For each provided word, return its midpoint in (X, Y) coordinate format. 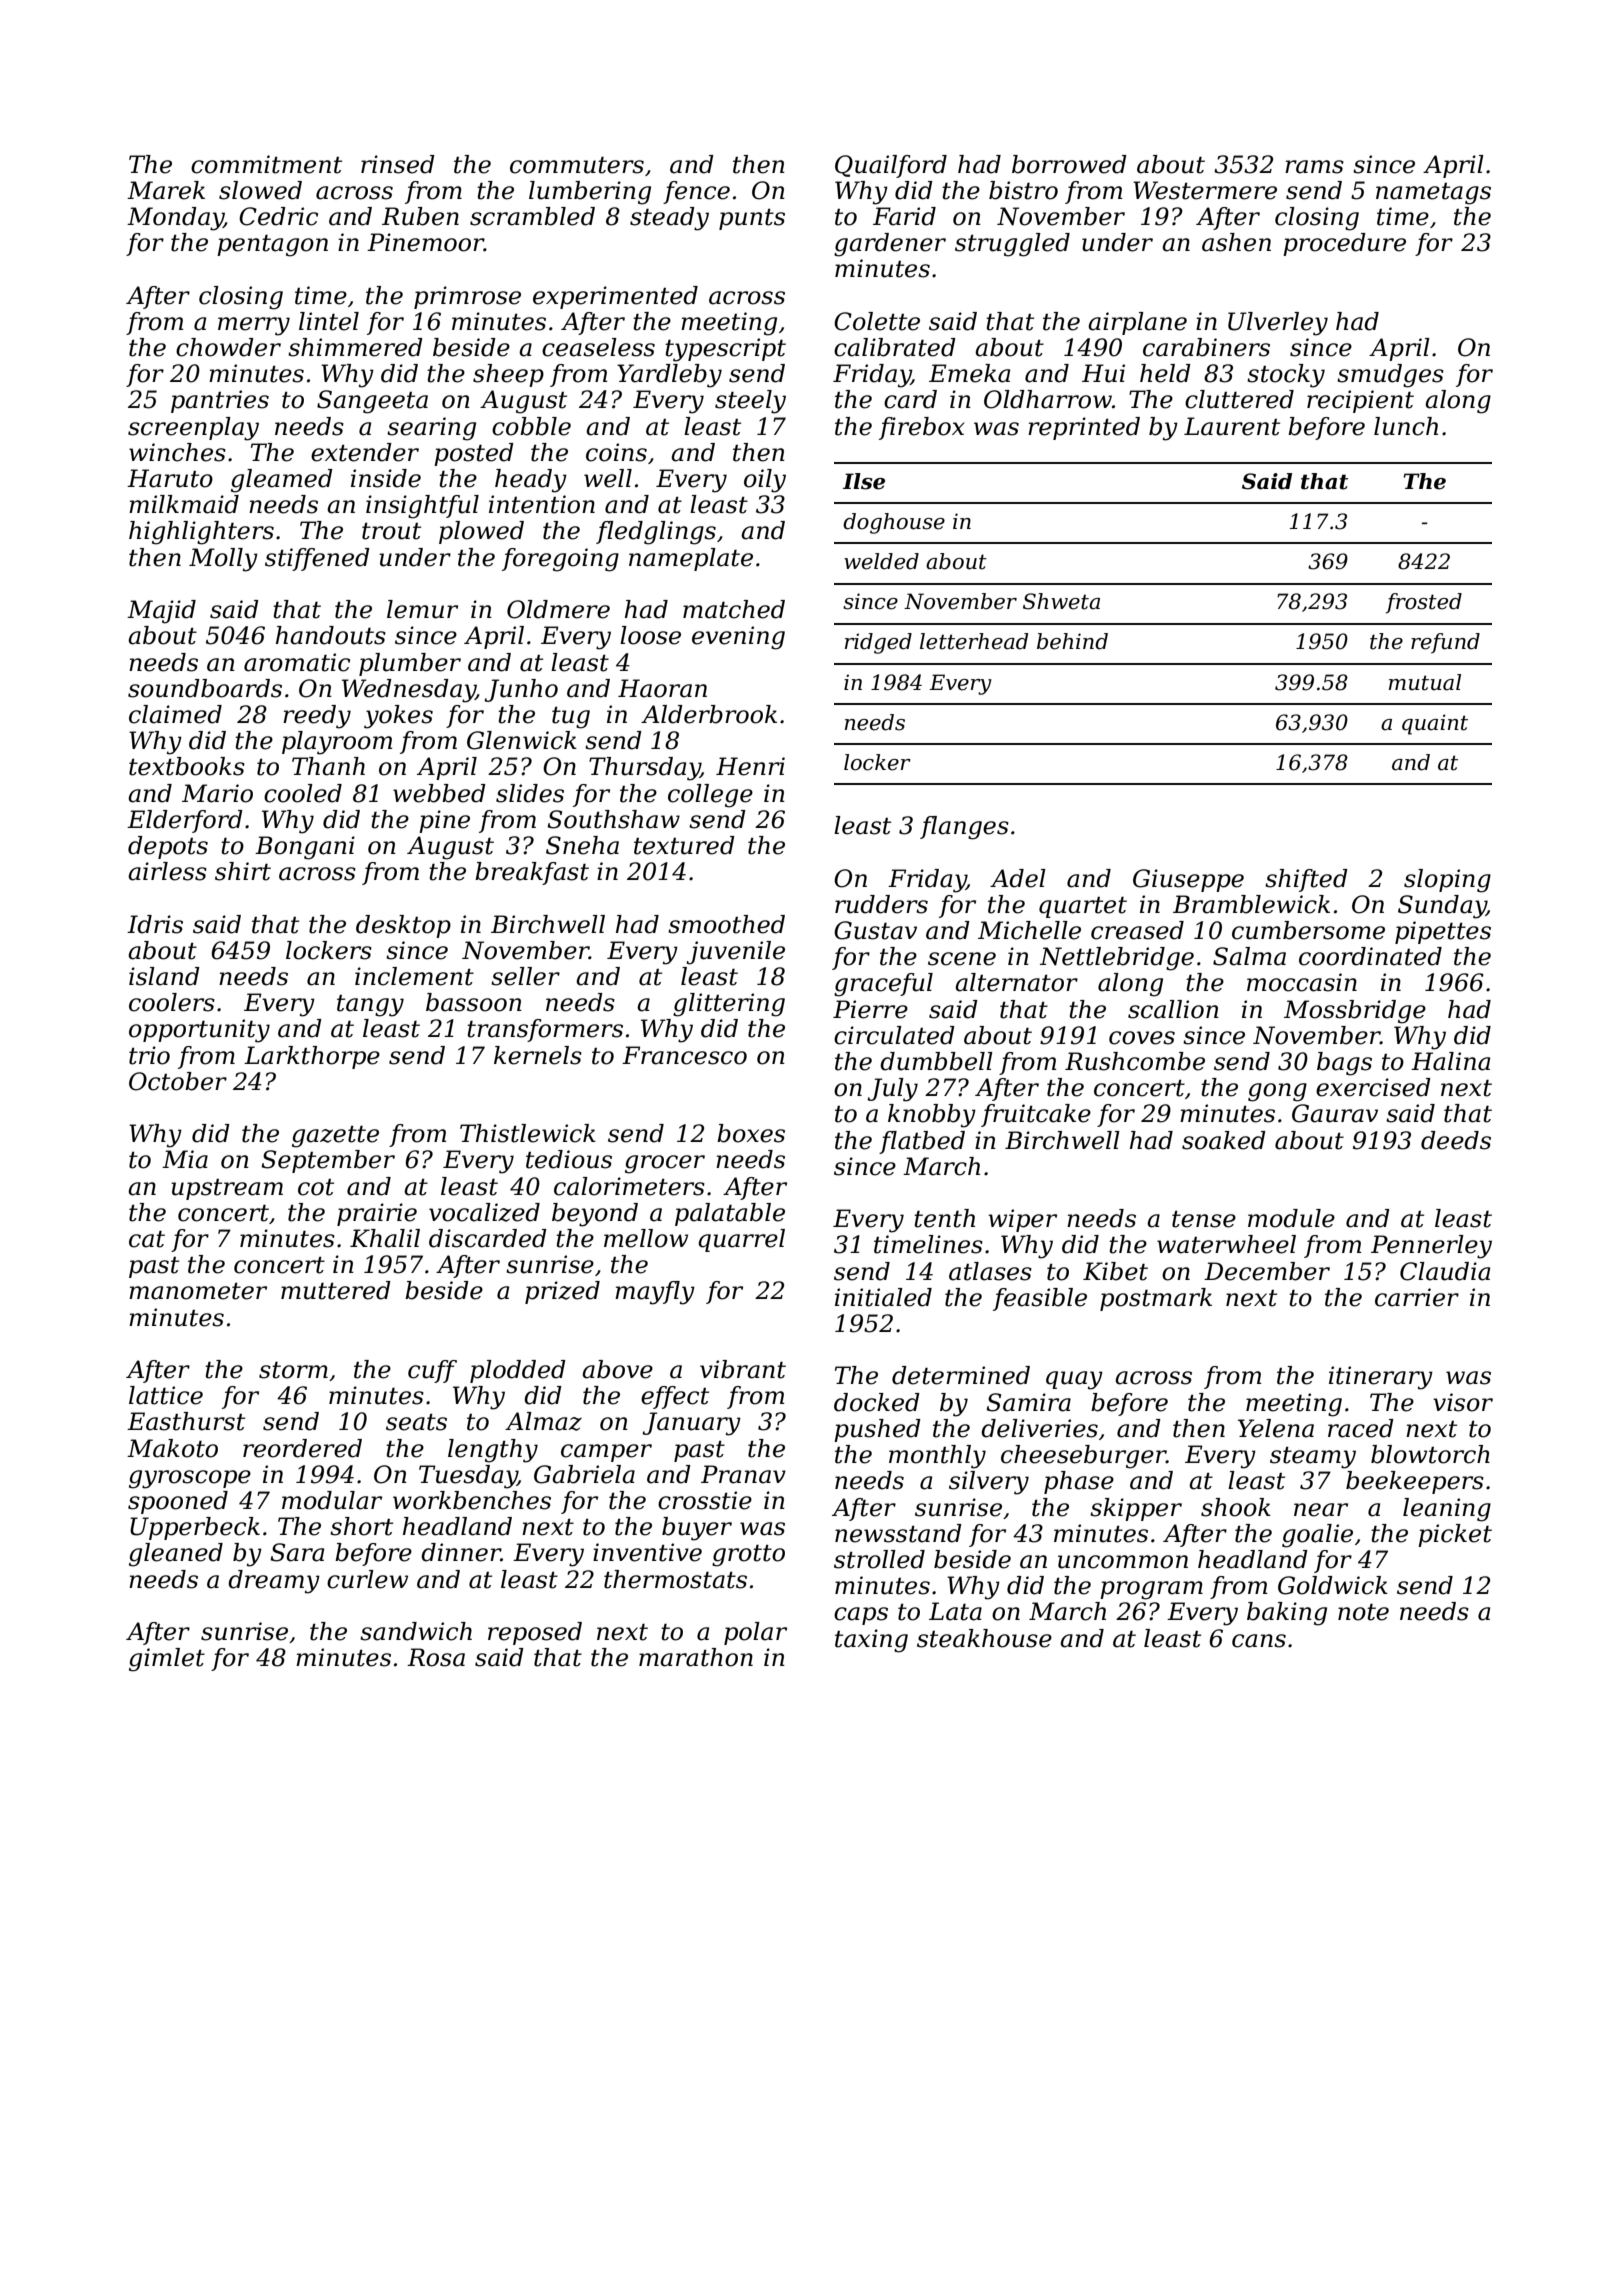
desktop (403, 926)
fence (696, 192)
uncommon (1123, 1562)
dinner (461, 1552)
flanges (964, 828)
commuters (577, 165)
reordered (302, 1448)
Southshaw (613, 819)
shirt (243, 871)
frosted (1424, 603)
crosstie (705, 1500)
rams (1314, 167)
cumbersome (1308, 930)
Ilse (864, 481)
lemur (422, 609)
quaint (1435, 724)
